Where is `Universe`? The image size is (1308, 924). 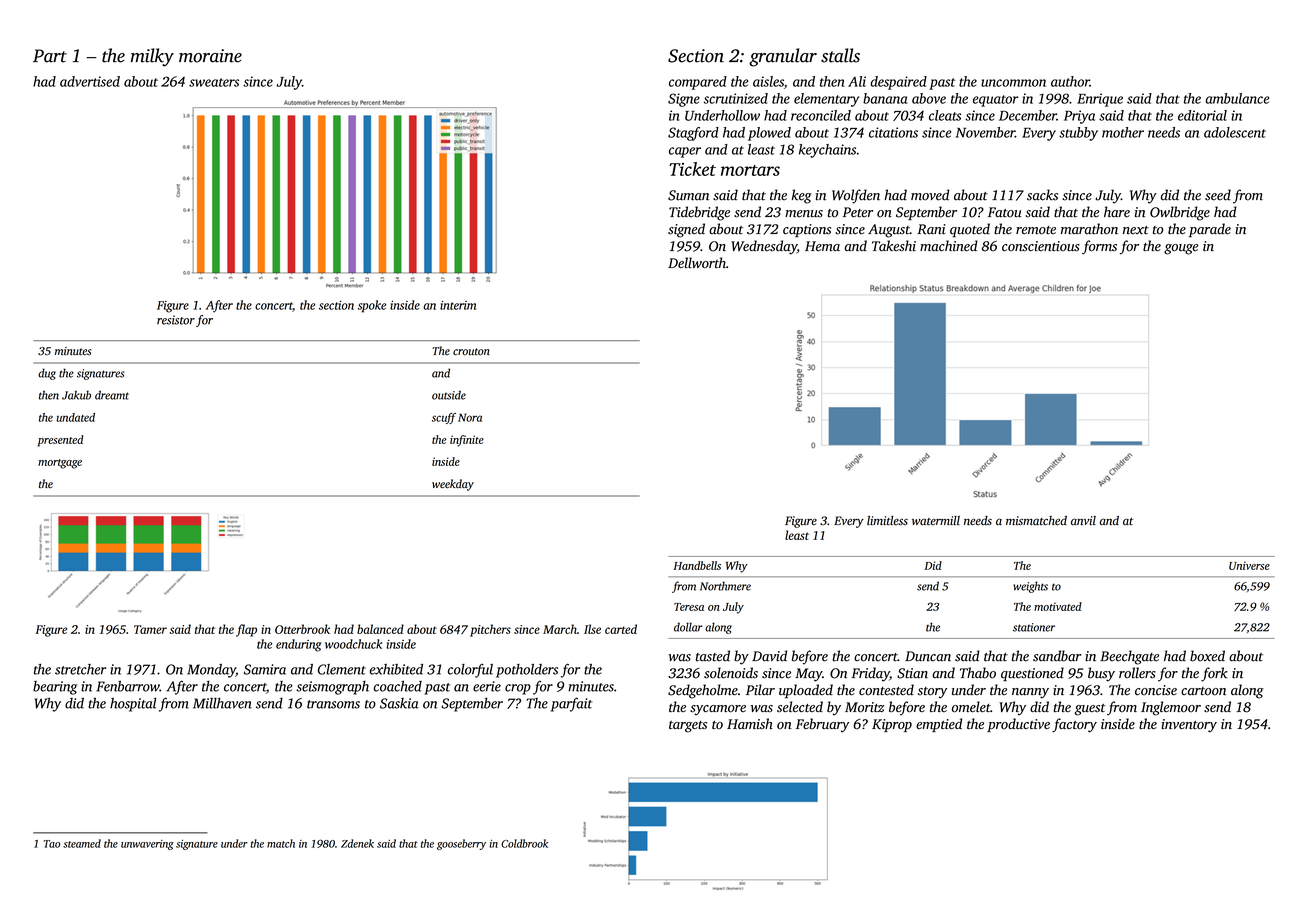
Universe is located at coordinates (1249, 565).
